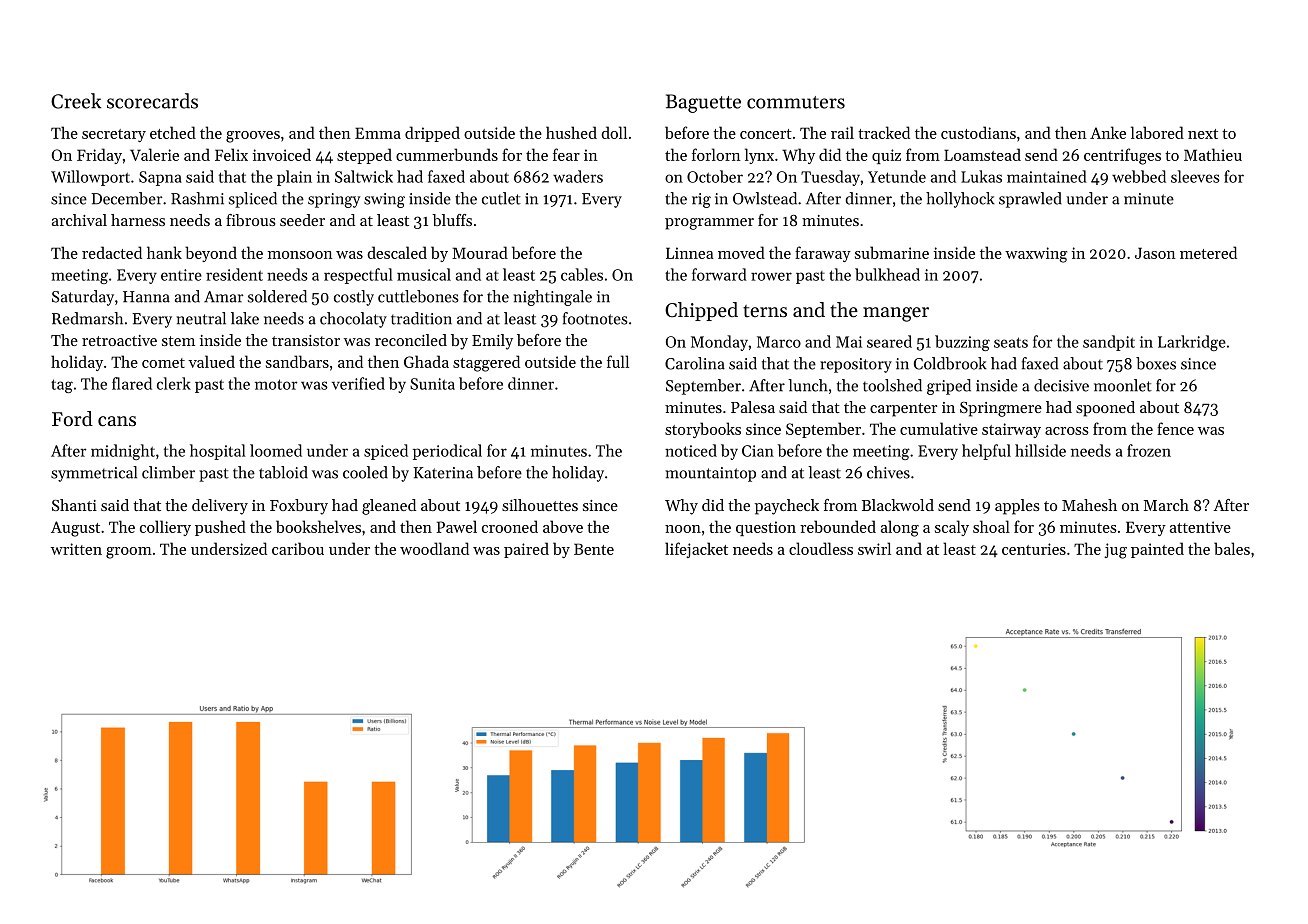 This document has width=1308, height=924. Describe the element at coordinates (1208, 252) in the document. I see `metered` at that location.
